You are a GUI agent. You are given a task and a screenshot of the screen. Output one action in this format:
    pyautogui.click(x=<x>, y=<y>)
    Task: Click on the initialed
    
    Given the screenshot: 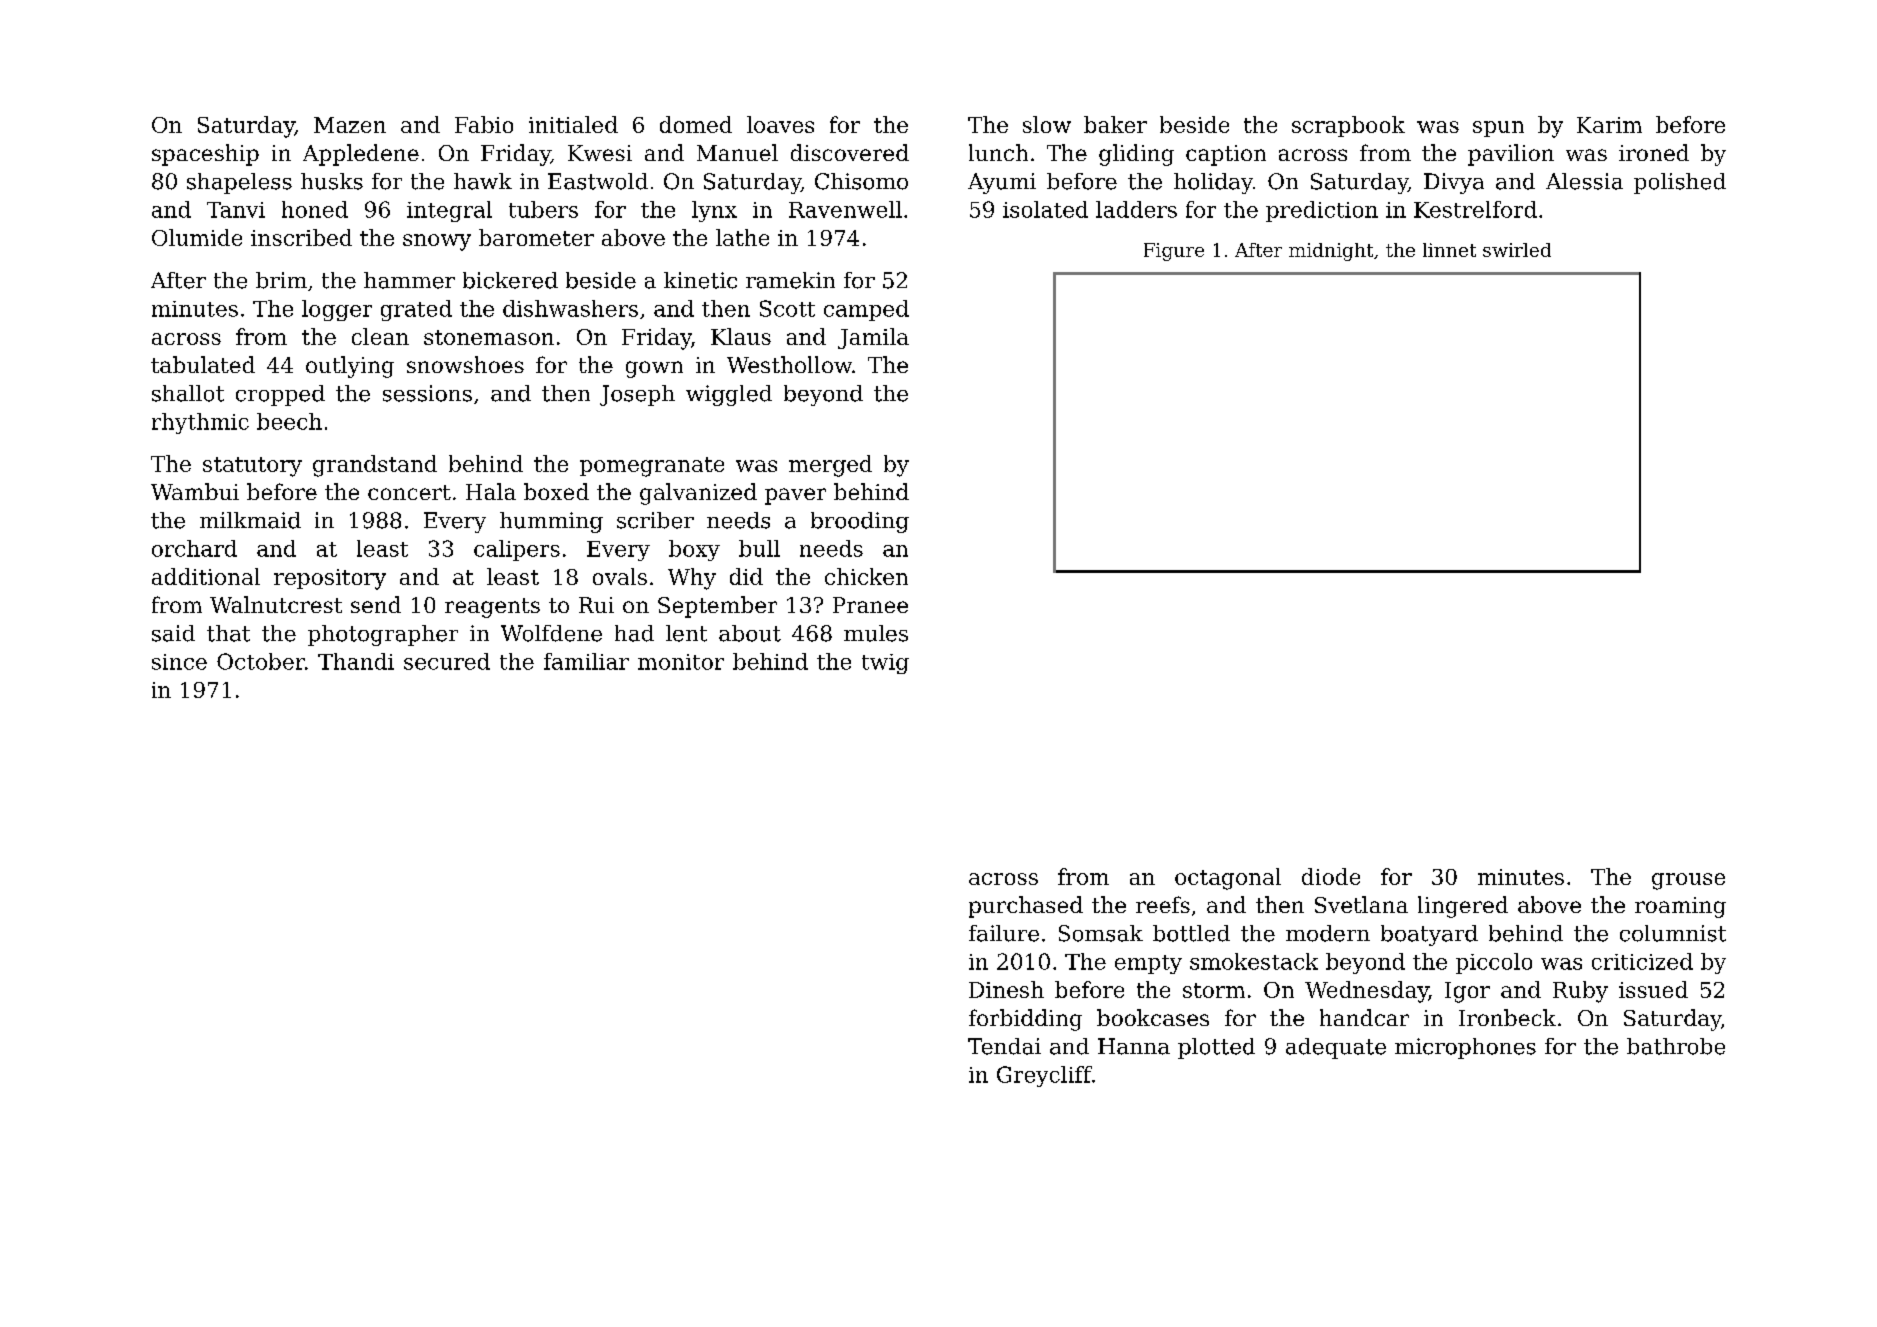 What is the action you would take?
    pyautogui.click(x=573, y=124)
